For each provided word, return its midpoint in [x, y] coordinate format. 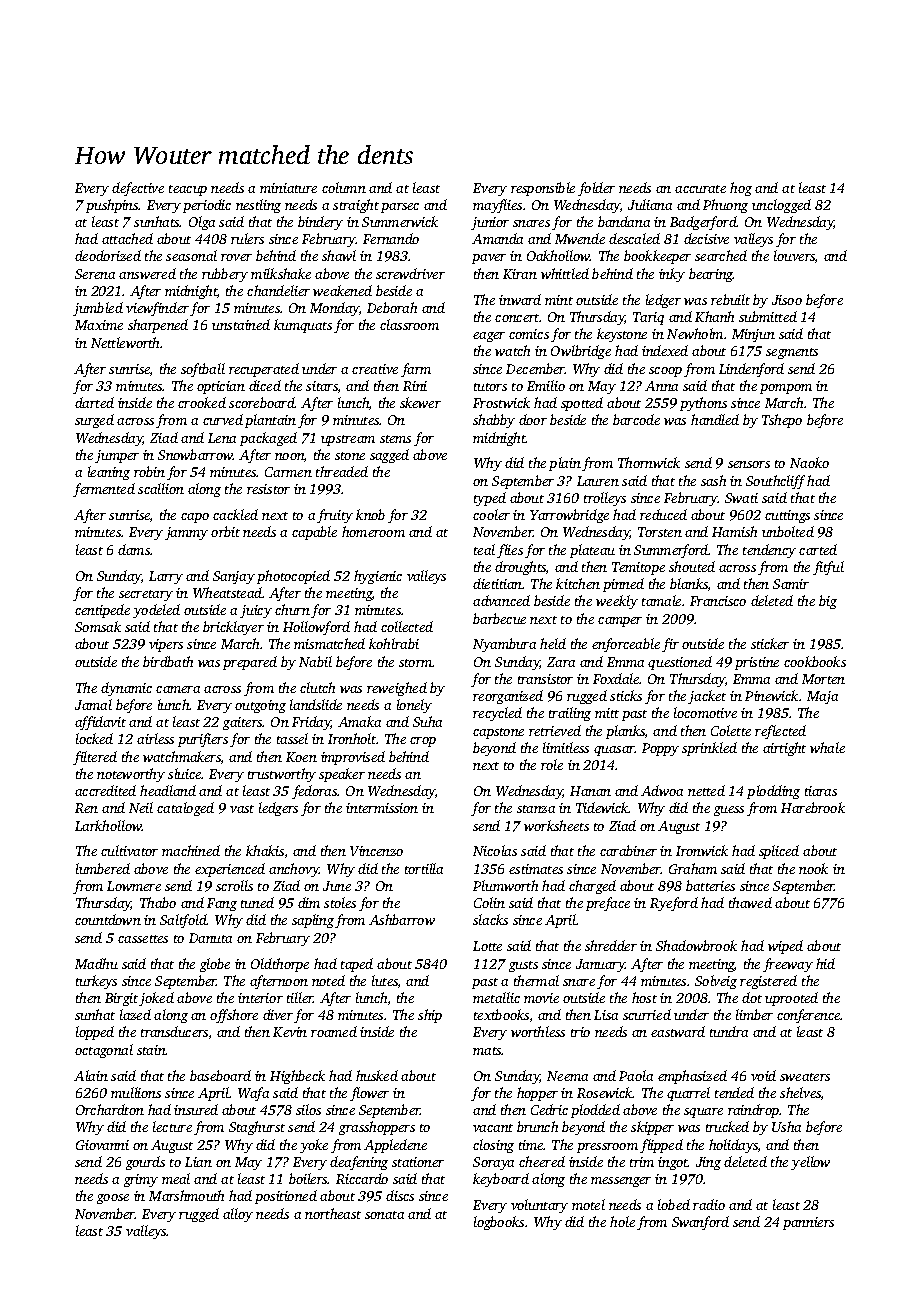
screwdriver [410, 273]
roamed [334, 1031]
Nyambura [504, 645]
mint [559, 300]
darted [94, 402]
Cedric [549, 1109]
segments [792, 353]
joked [156, 999]
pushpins [112, 206]
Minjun [753, 335]
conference [809, 1016]
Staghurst [257, 1128]
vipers [166, 645]
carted [818, 549]
